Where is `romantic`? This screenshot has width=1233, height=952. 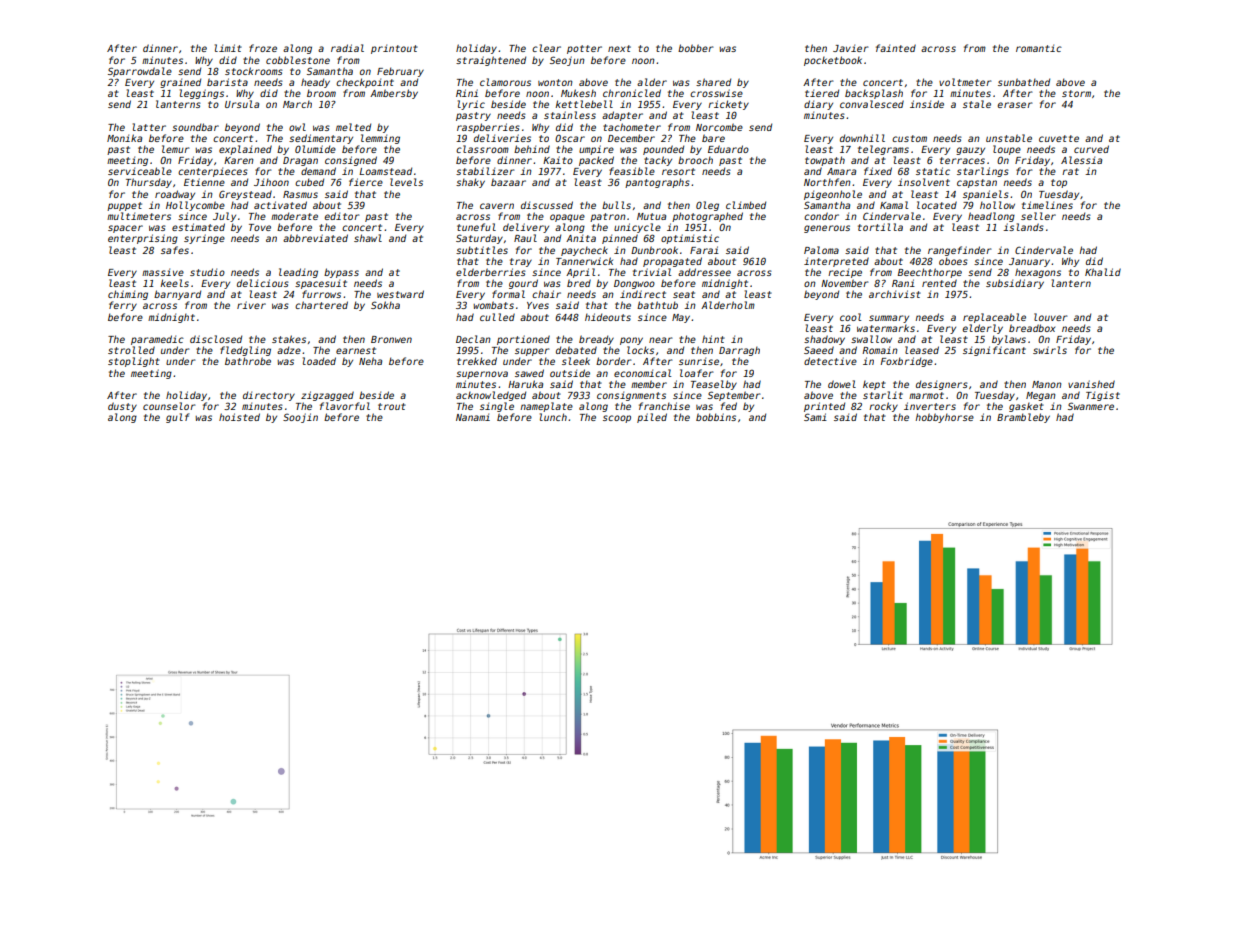
romantic is located at coordinates (1039, 48).
